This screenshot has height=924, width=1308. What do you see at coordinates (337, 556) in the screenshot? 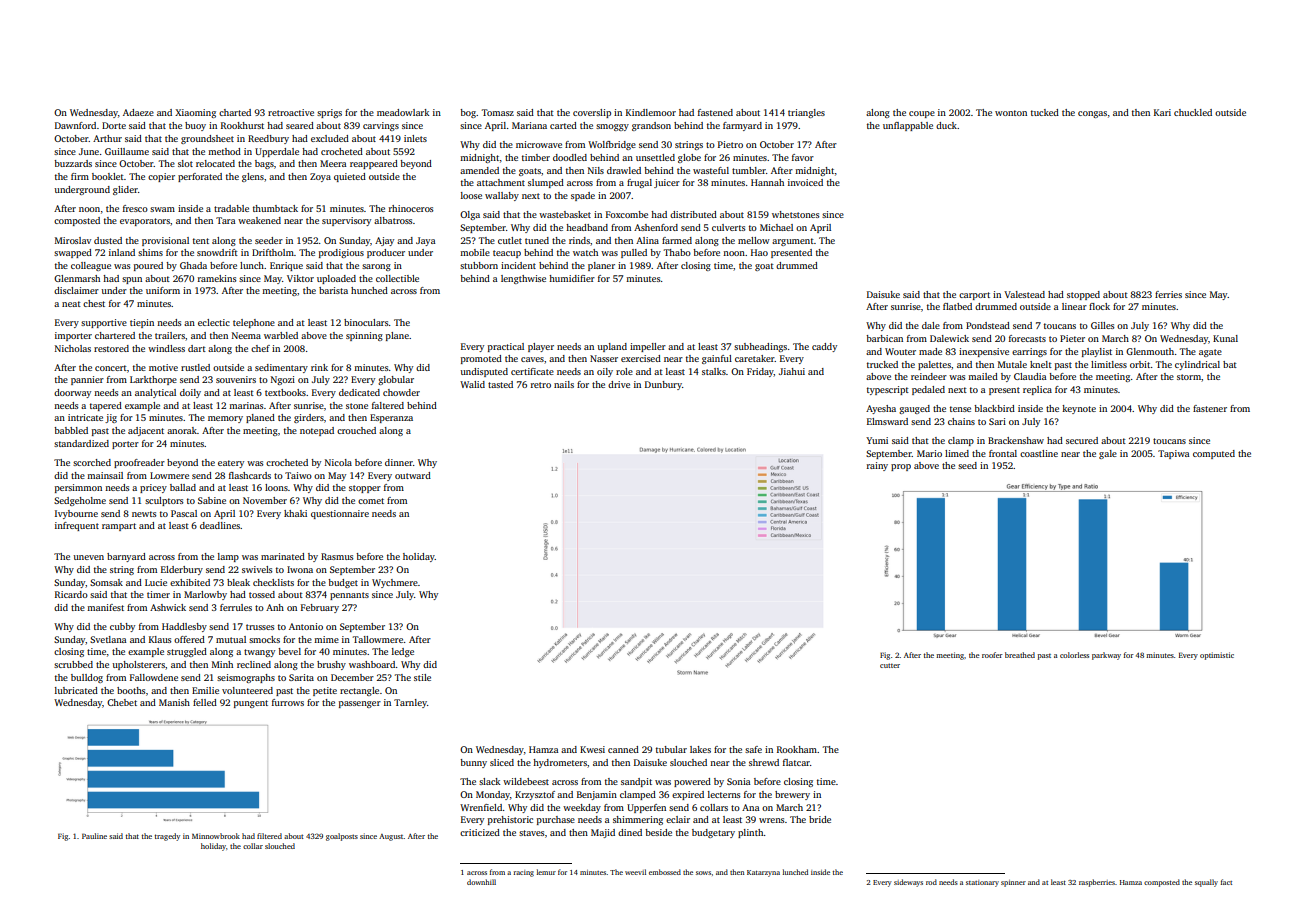
I see `Rasmus` at bounding box center [337, 556].
